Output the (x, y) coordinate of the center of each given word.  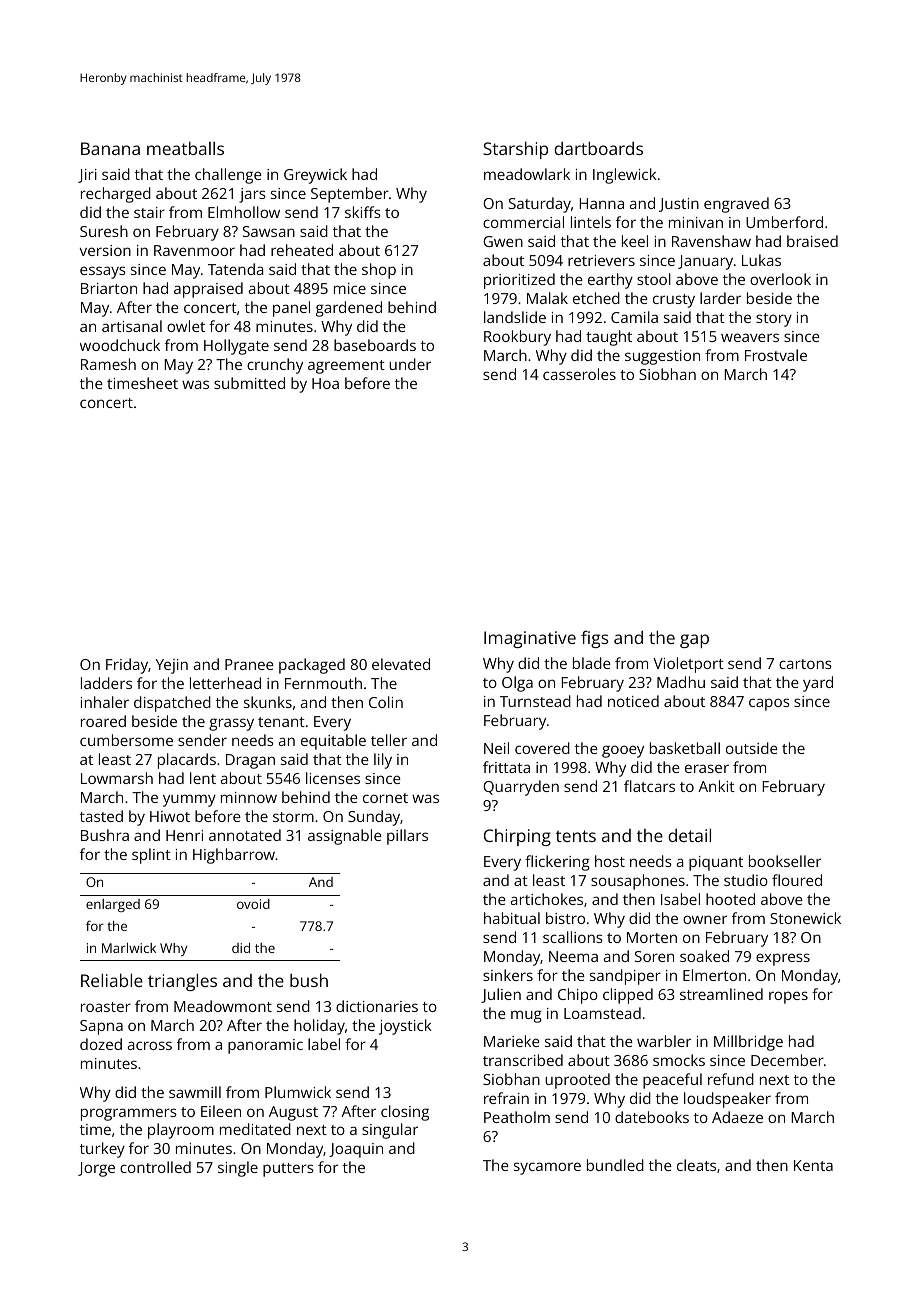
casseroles (579, 374)
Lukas (761, 260)
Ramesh (108, 364)
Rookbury (517, 338)
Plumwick (298, 1092)
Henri (184, 835)
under (410, 364)
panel (291, 309)
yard (818, 684)
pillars (407, 837)
